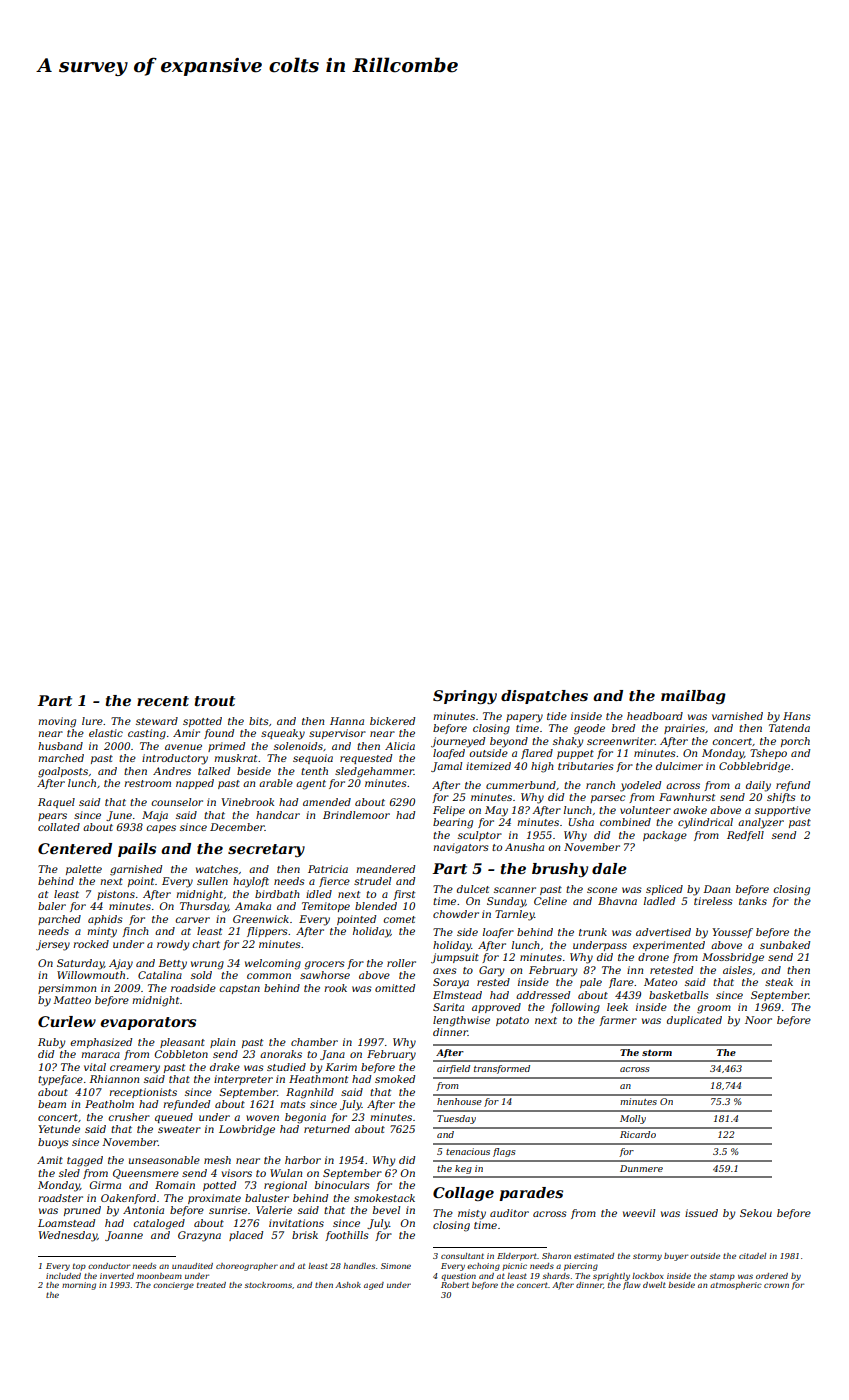  What do you see at coordinates (736, 1286) in the page?
I see `atmospheric` at bounding box center [736, 1286].
